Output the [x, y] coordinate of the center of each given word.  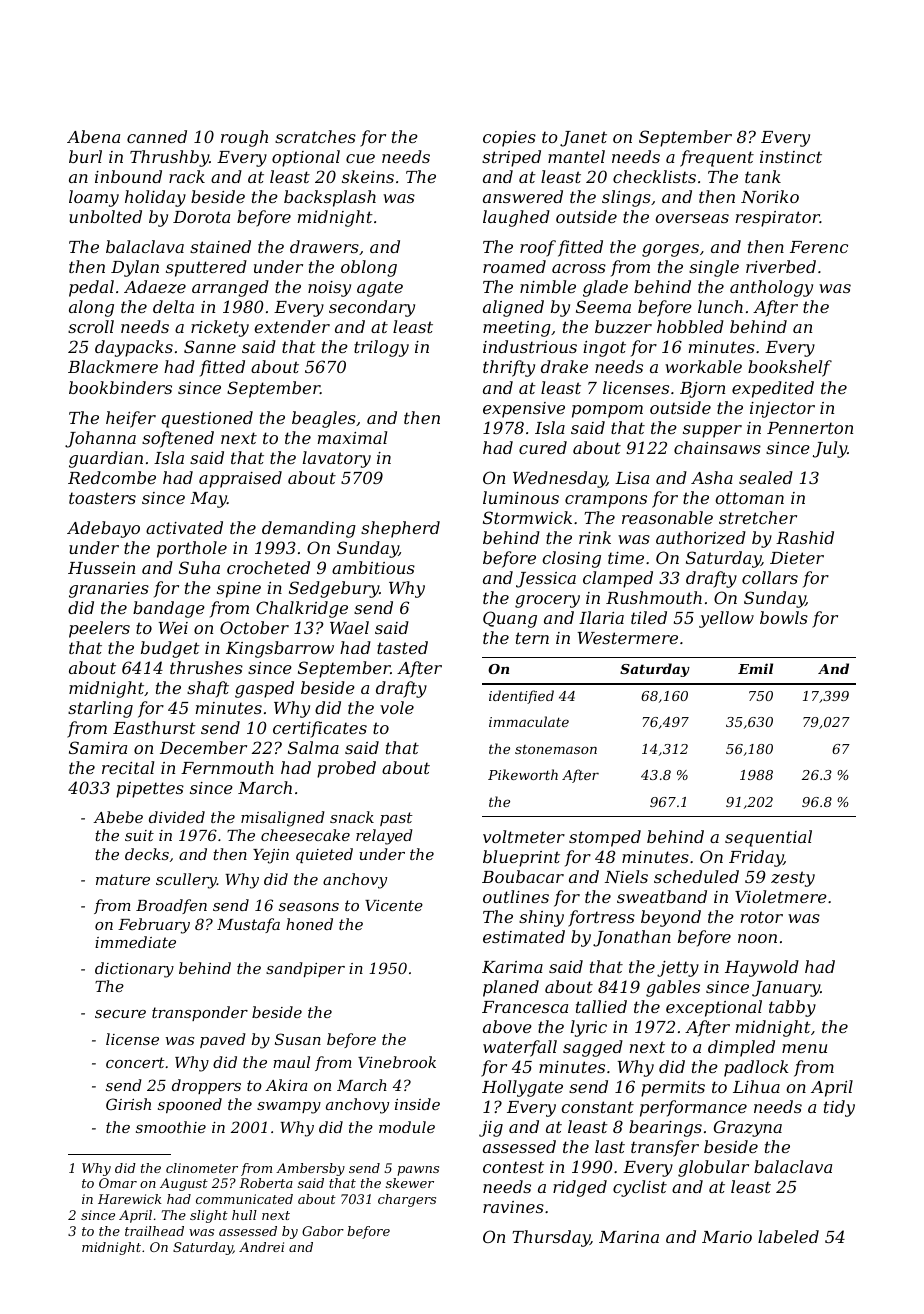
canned [157, 136]
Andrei [261, 1247]
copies [509, 139]
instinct [791, 157]
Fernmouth [227, 767]
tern [532, 638]
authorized [701, 538]
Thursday [551, 1238]
